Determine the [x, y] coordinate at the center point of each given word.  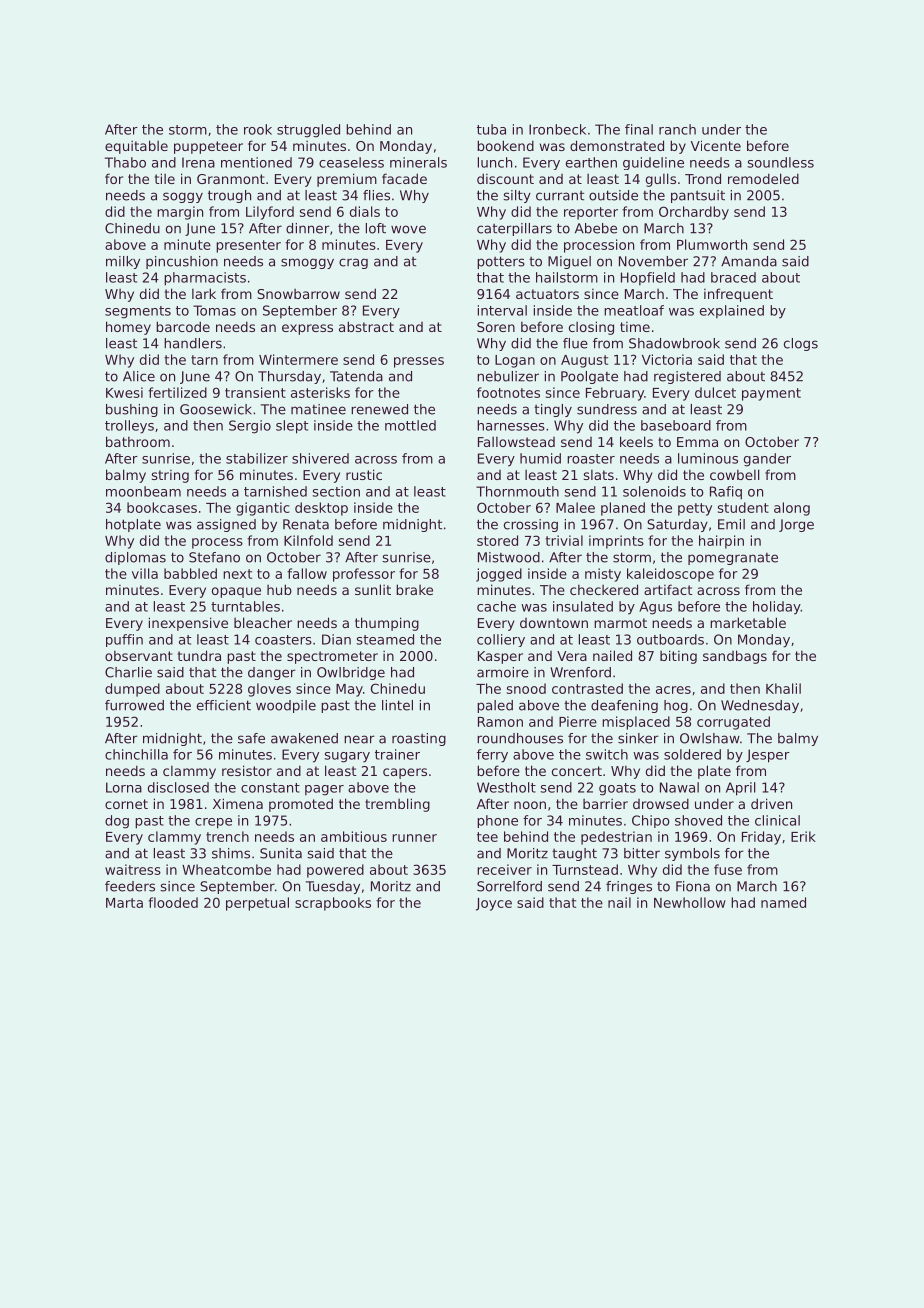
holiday [777, 608]
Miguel [569, 262]
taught [574, 854]
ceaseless [351, 162]
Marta [124, 903]
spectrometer [332, 657]
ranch [677, 129]
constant [270, 788]
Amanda [749, 261]
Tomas [214, 310]
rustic [364, 474]
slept [292, 427]
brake [414, 589]
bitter [642, 853]
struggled [308, 131]
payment [771, 394]
